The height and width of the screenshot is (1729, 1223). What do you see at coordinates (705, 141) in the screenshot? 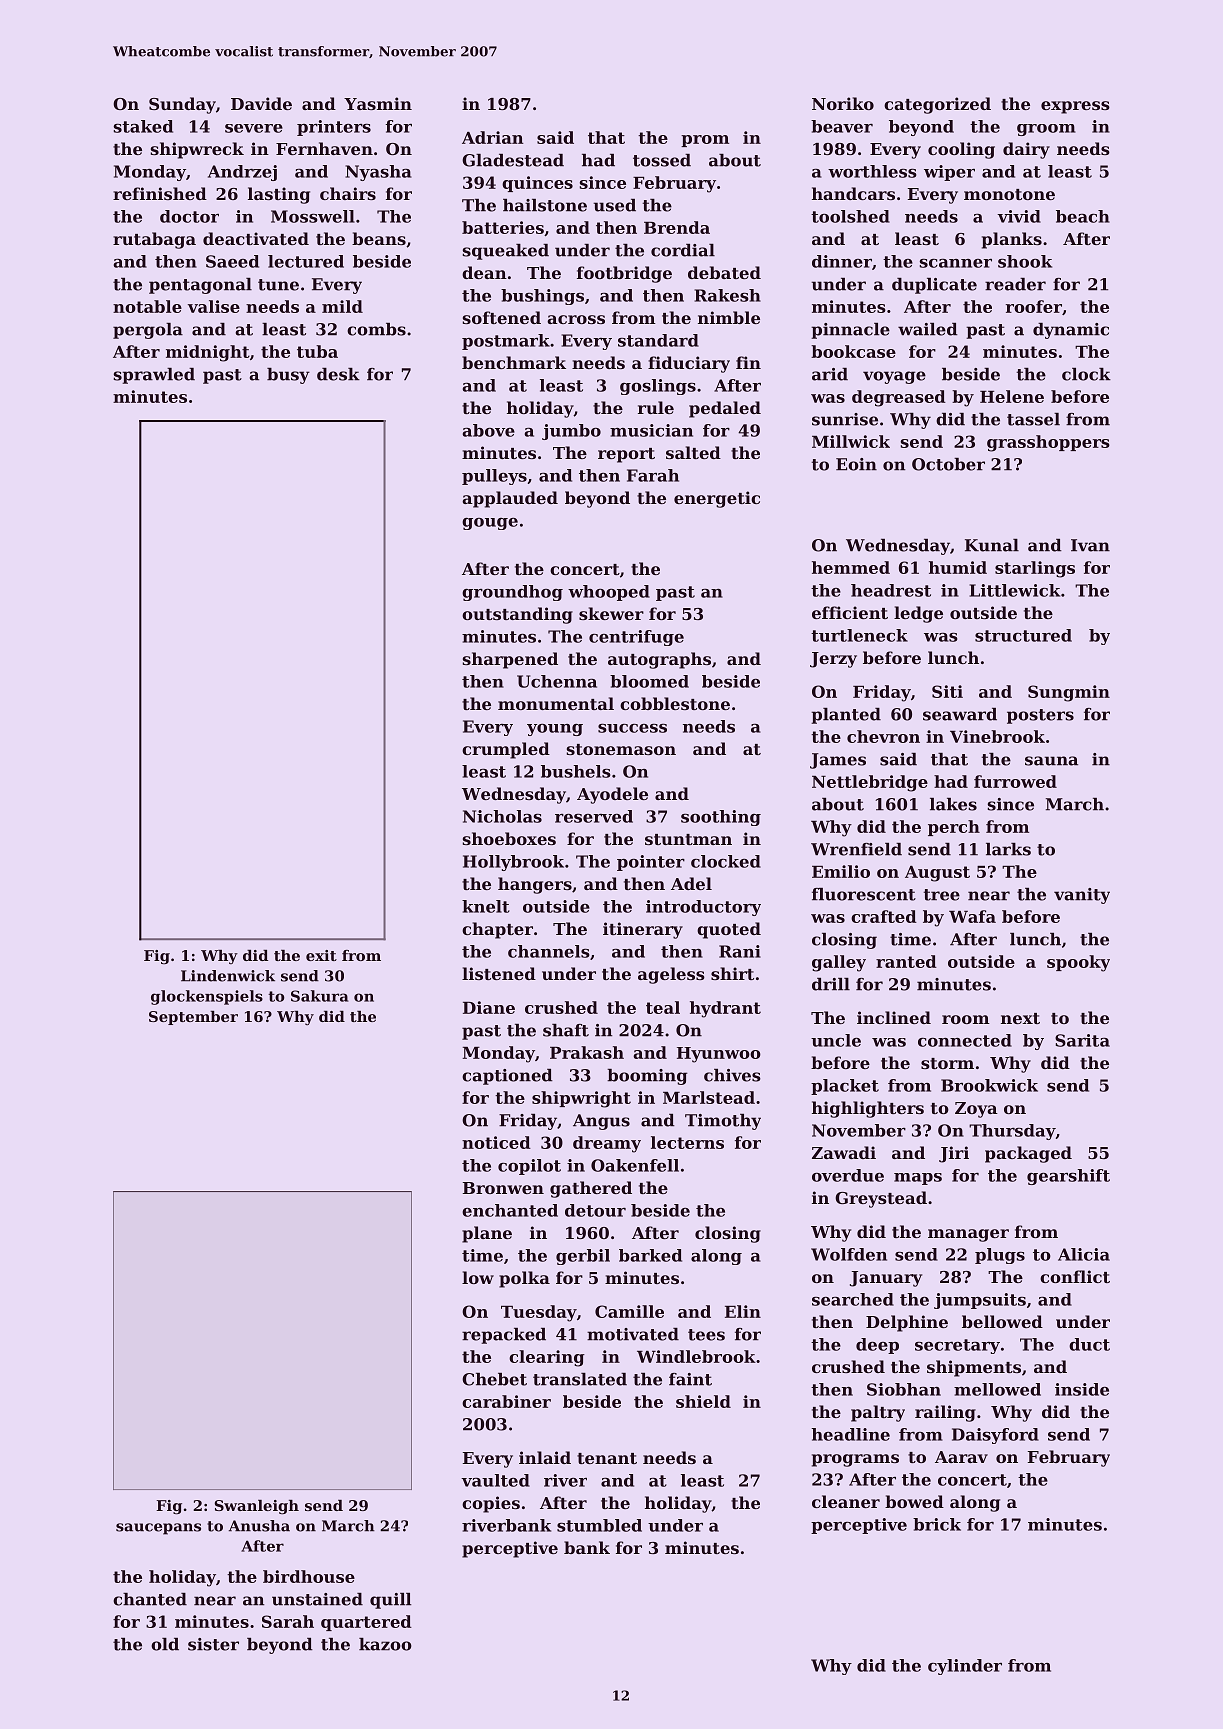
I see `prom` at bounding box center [705, 141].
